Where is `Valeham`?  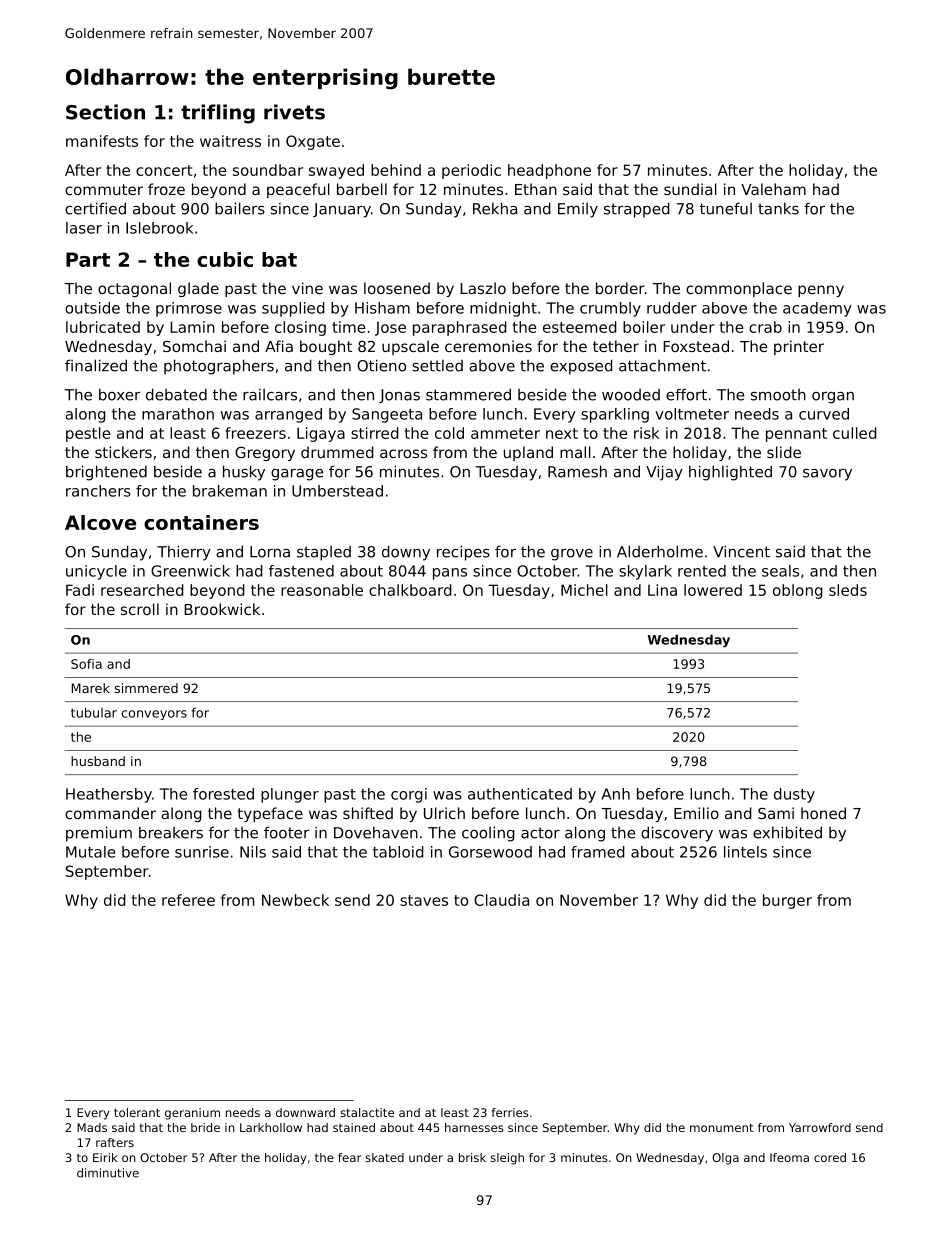
Valeham is located at coordinates (773, 189).
